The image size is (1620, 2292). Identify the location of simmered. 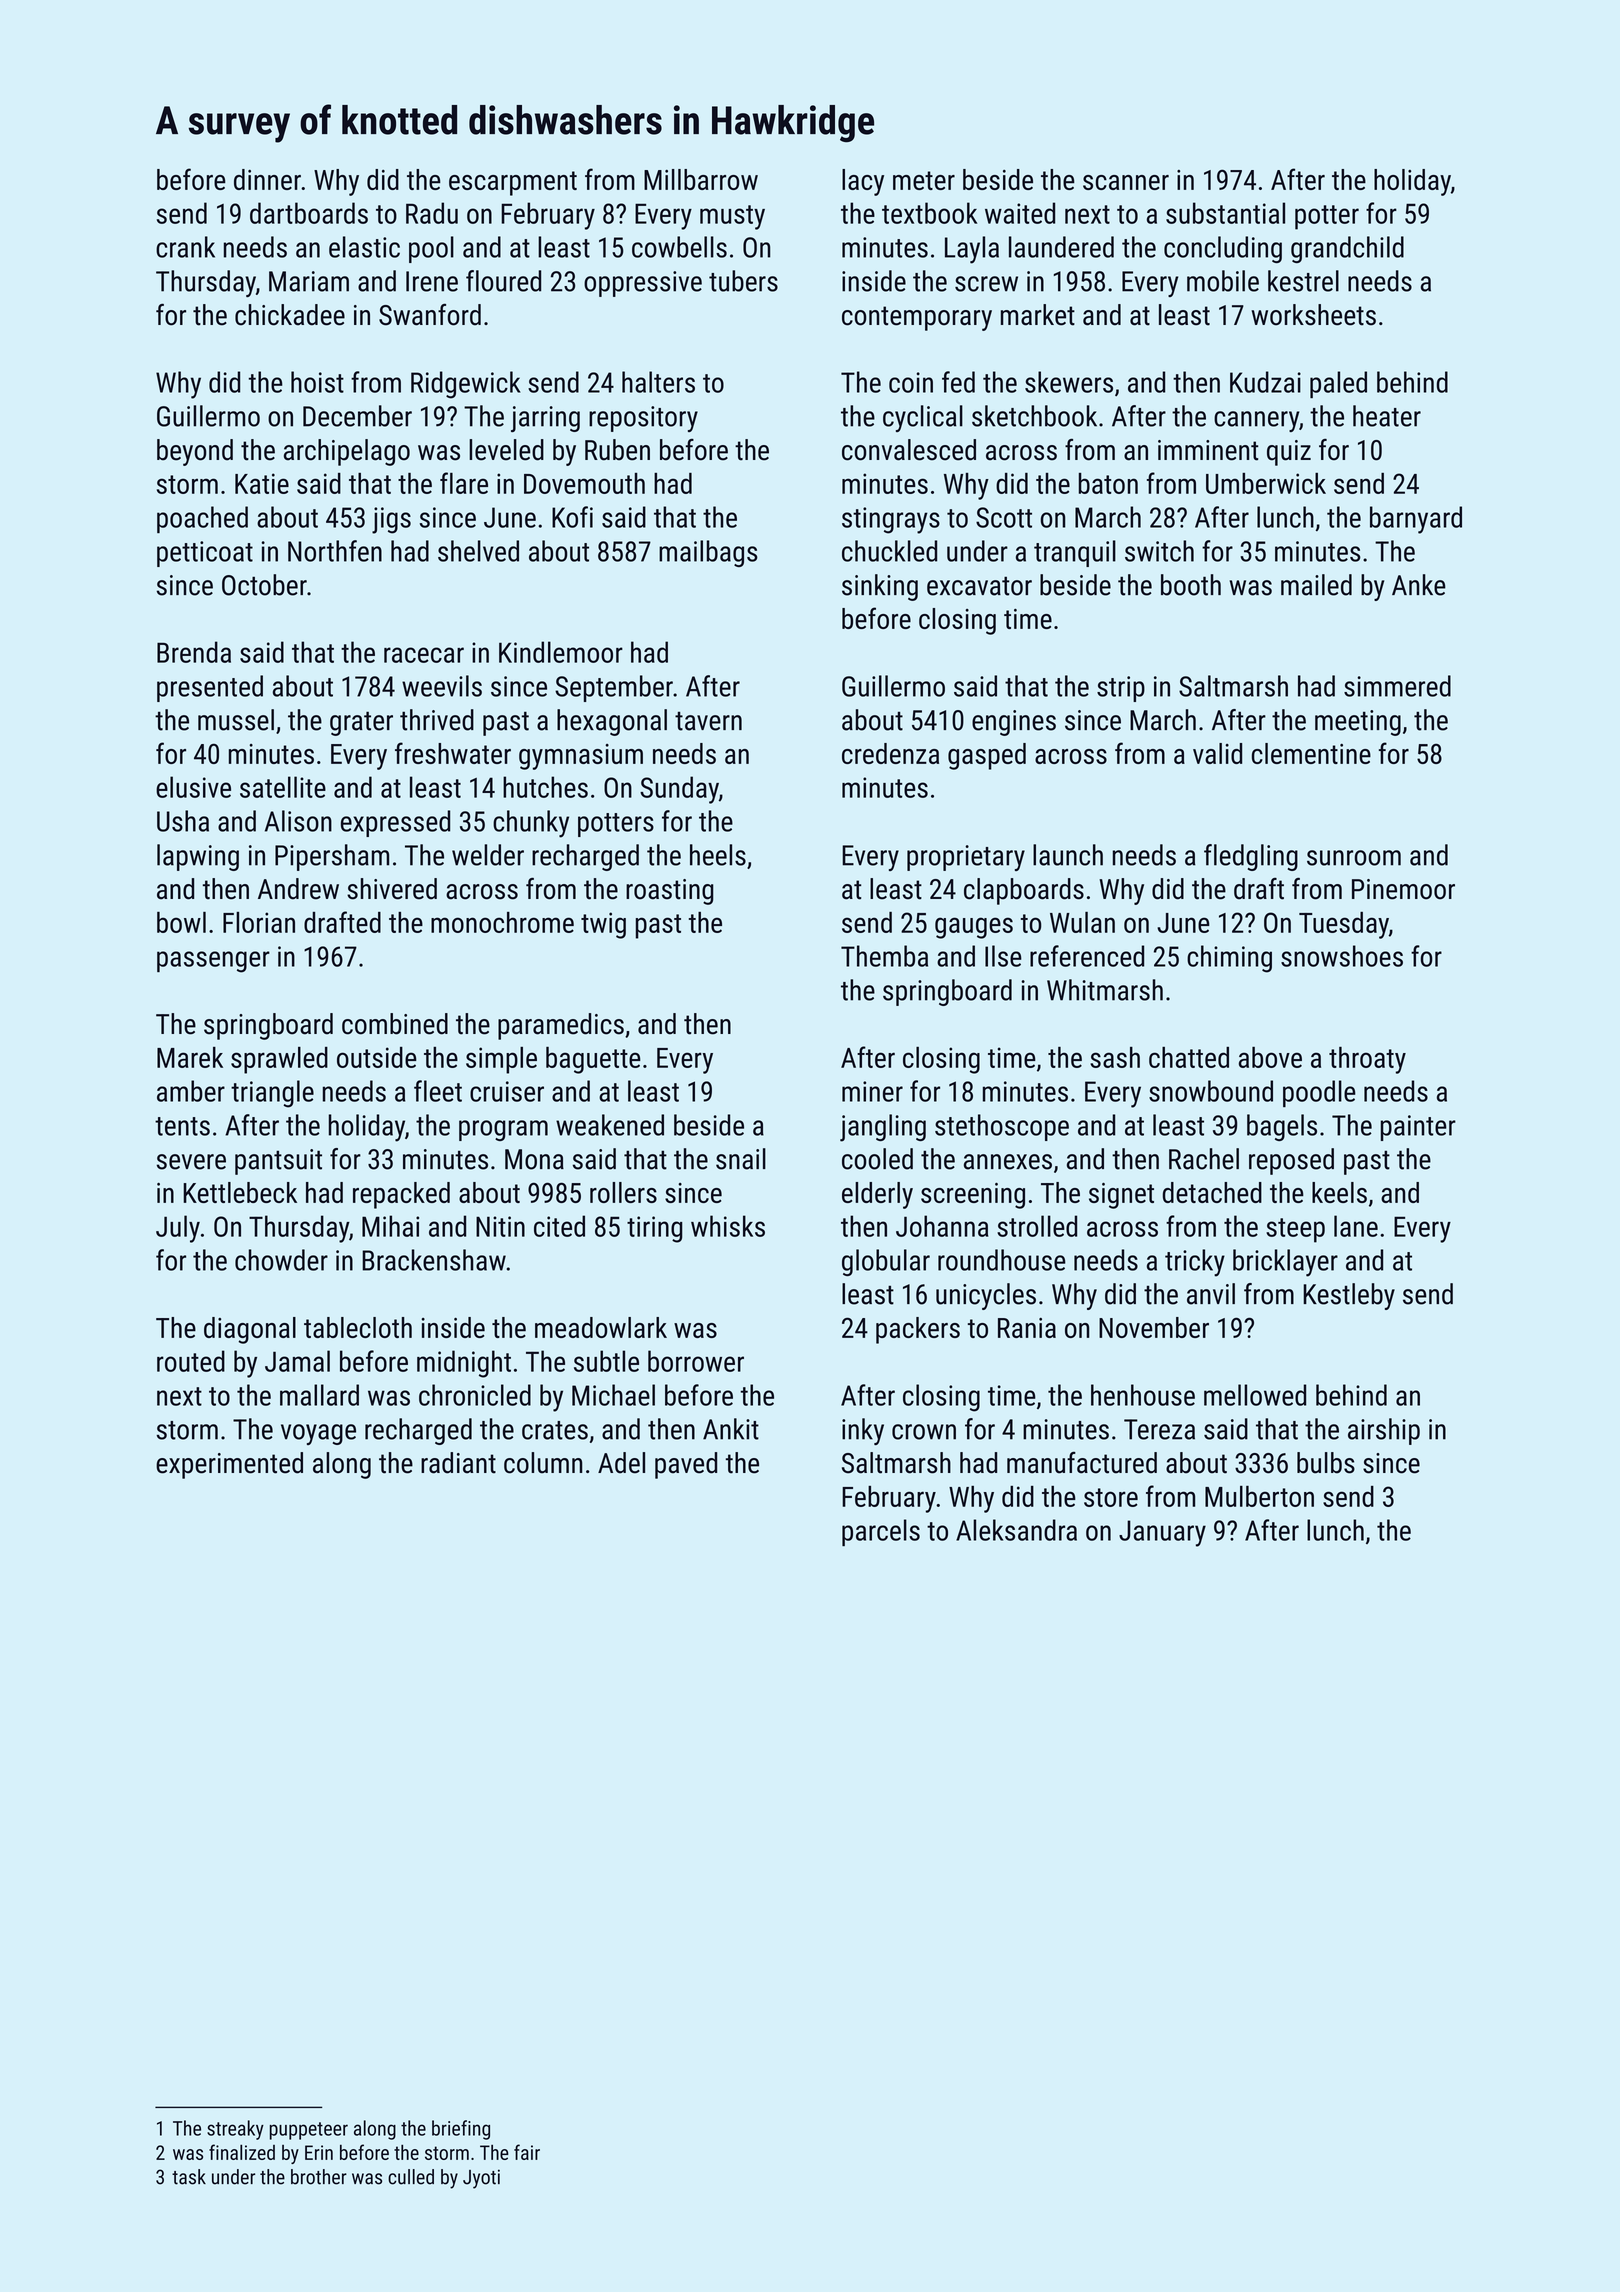
(1397, 686).
